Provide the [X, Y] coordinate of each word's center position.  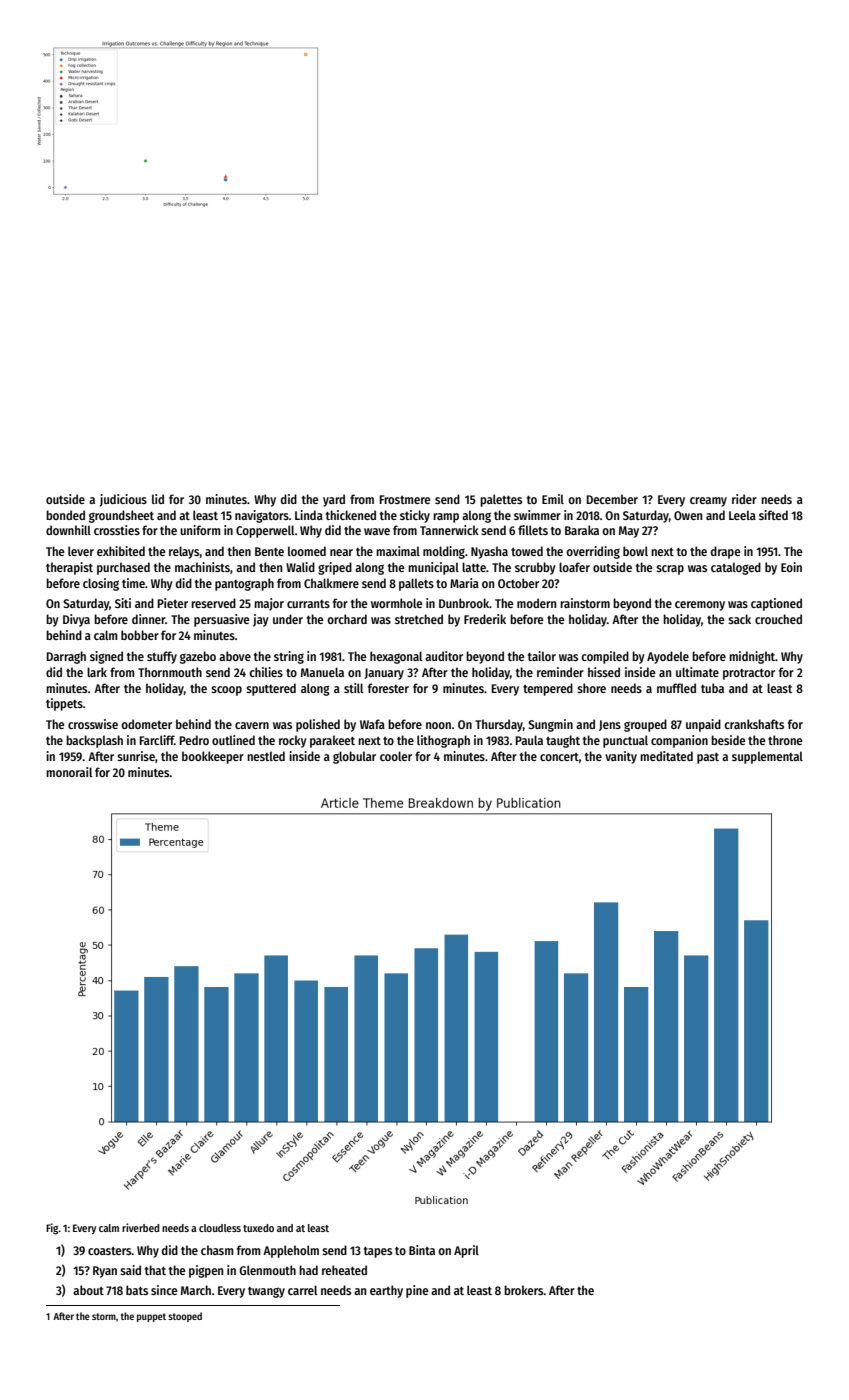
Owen [688, 515]
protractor [749, 674]
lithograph [443, 741]
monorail [69, 772]
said [130, 1270]
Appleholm [291, 1251]
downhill [68, 530]
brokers [524, 1290]
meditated [666, 756]
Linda [309, 515]
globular [354, 757]
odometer [146, 724]
